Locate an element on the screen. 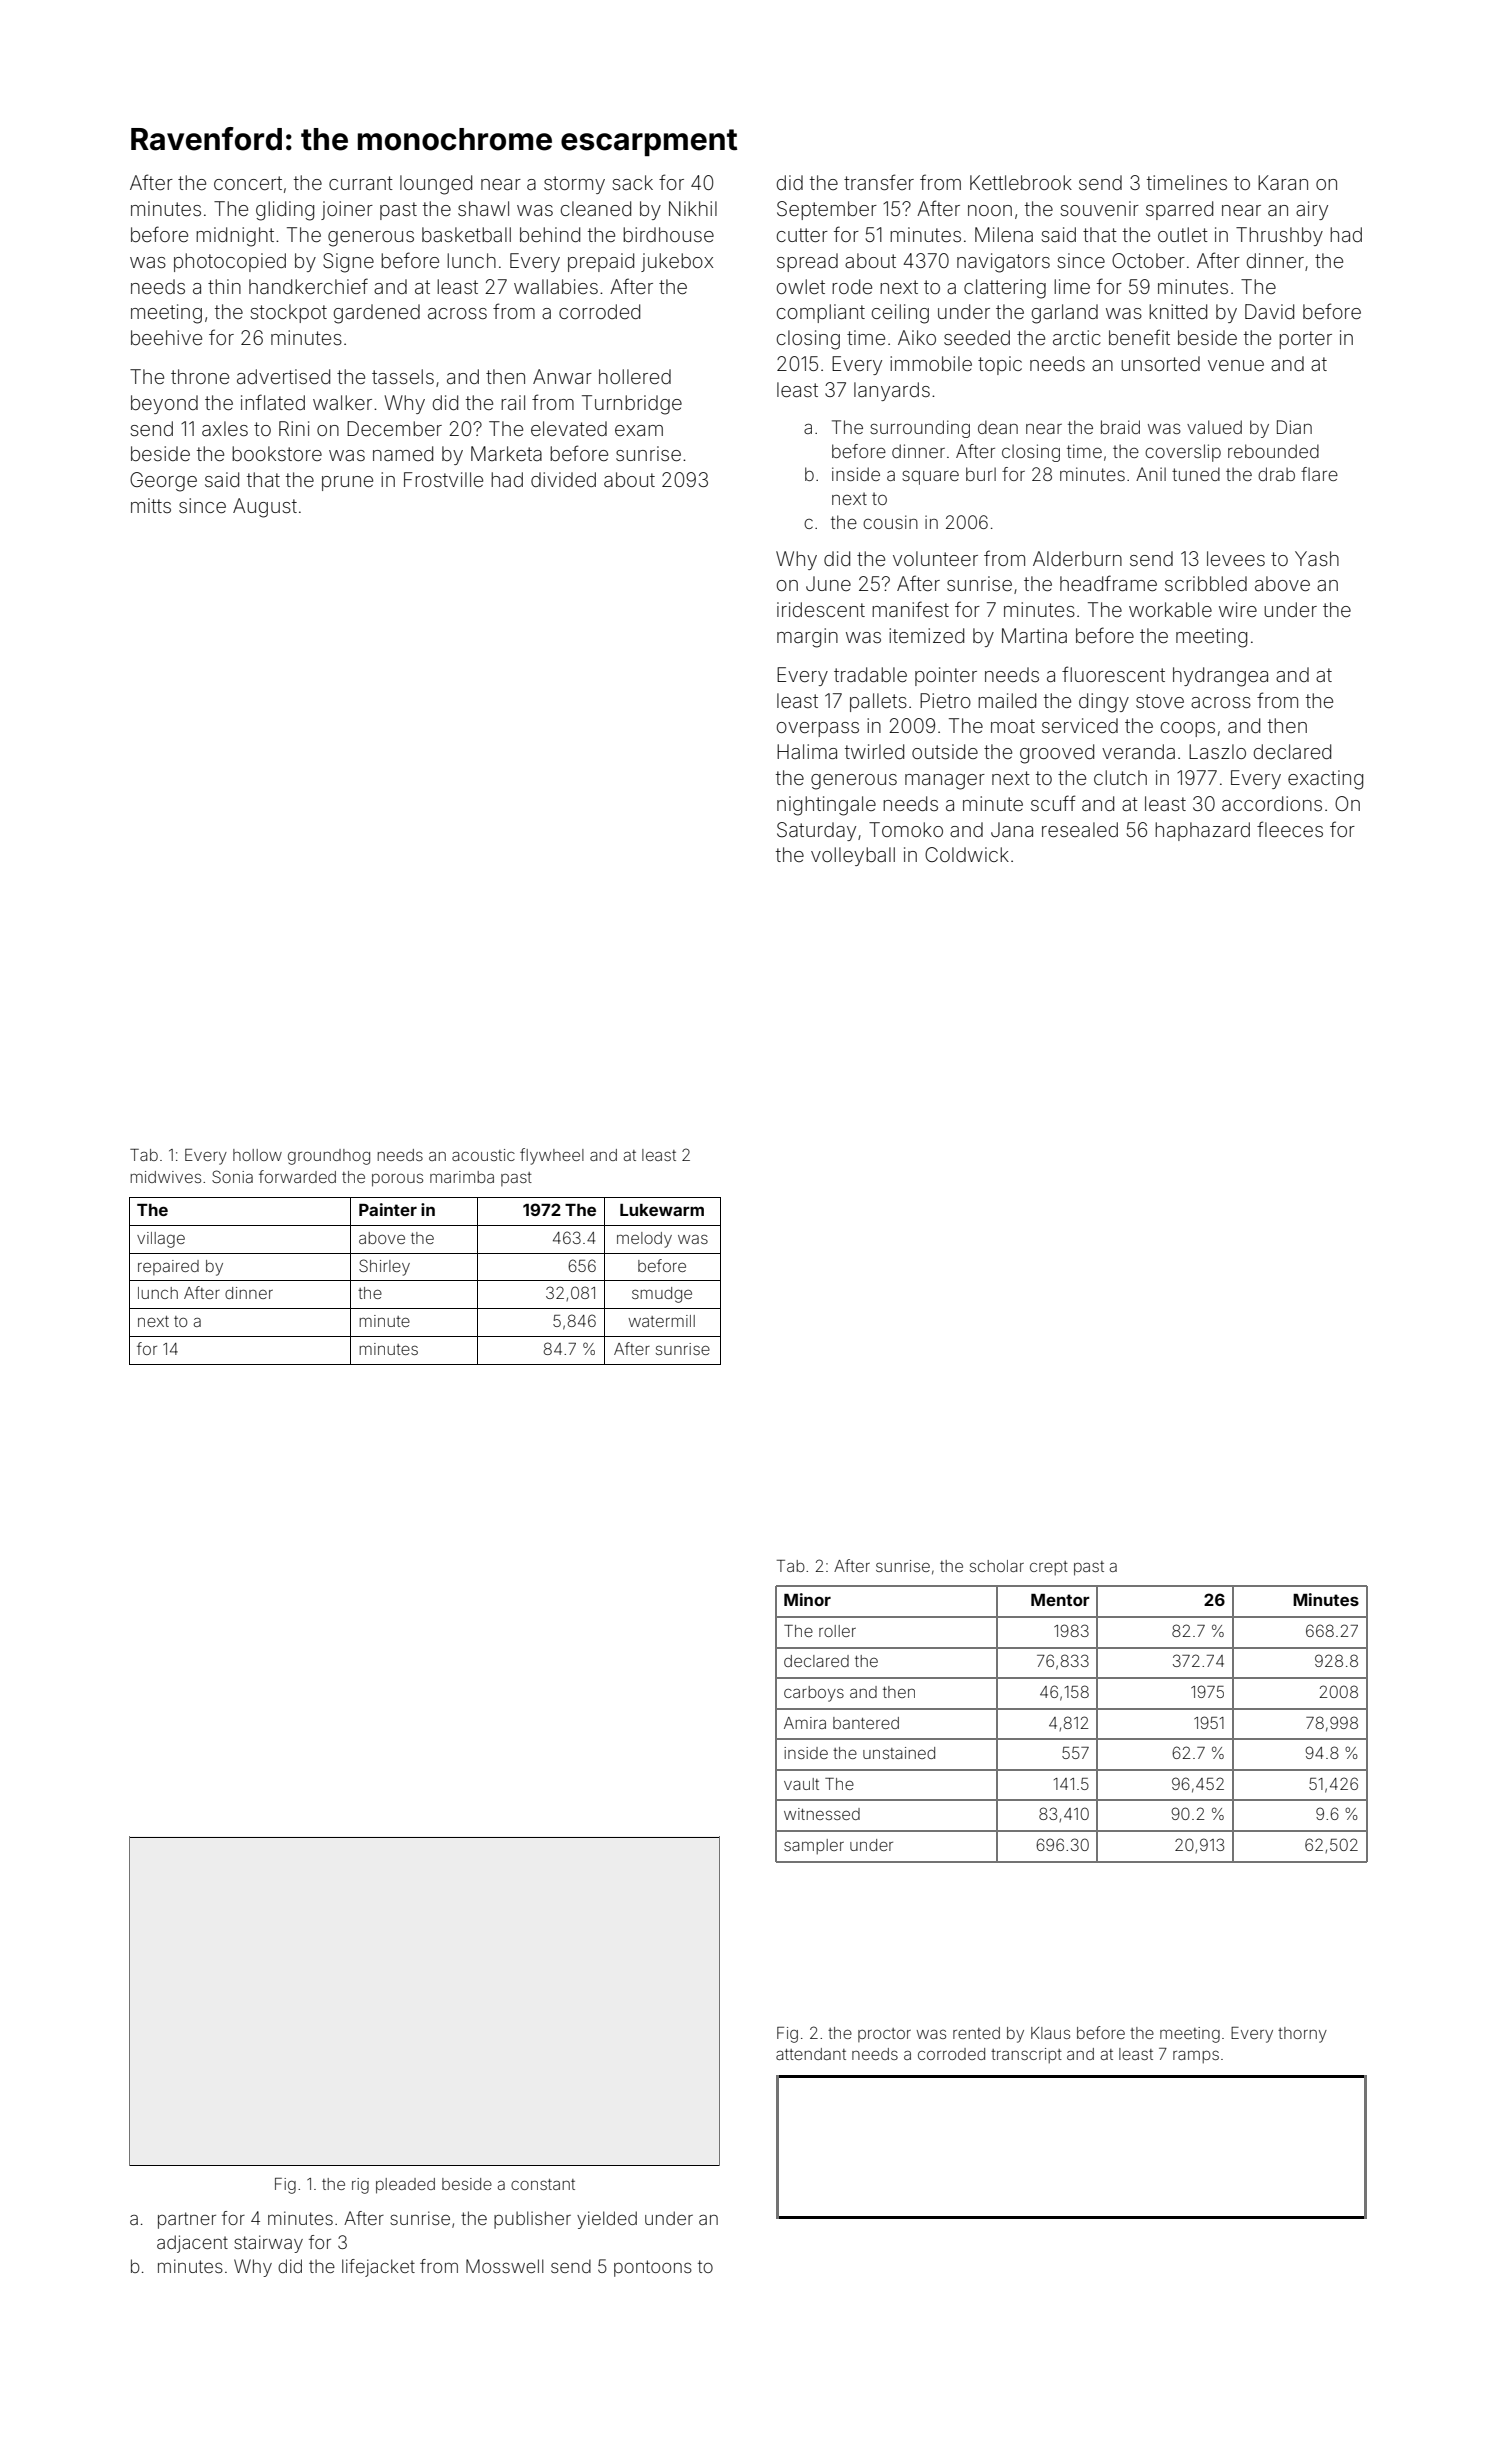 The image size is (1496, 2464). Lukewarm is located at coordinates (662, 1210).
